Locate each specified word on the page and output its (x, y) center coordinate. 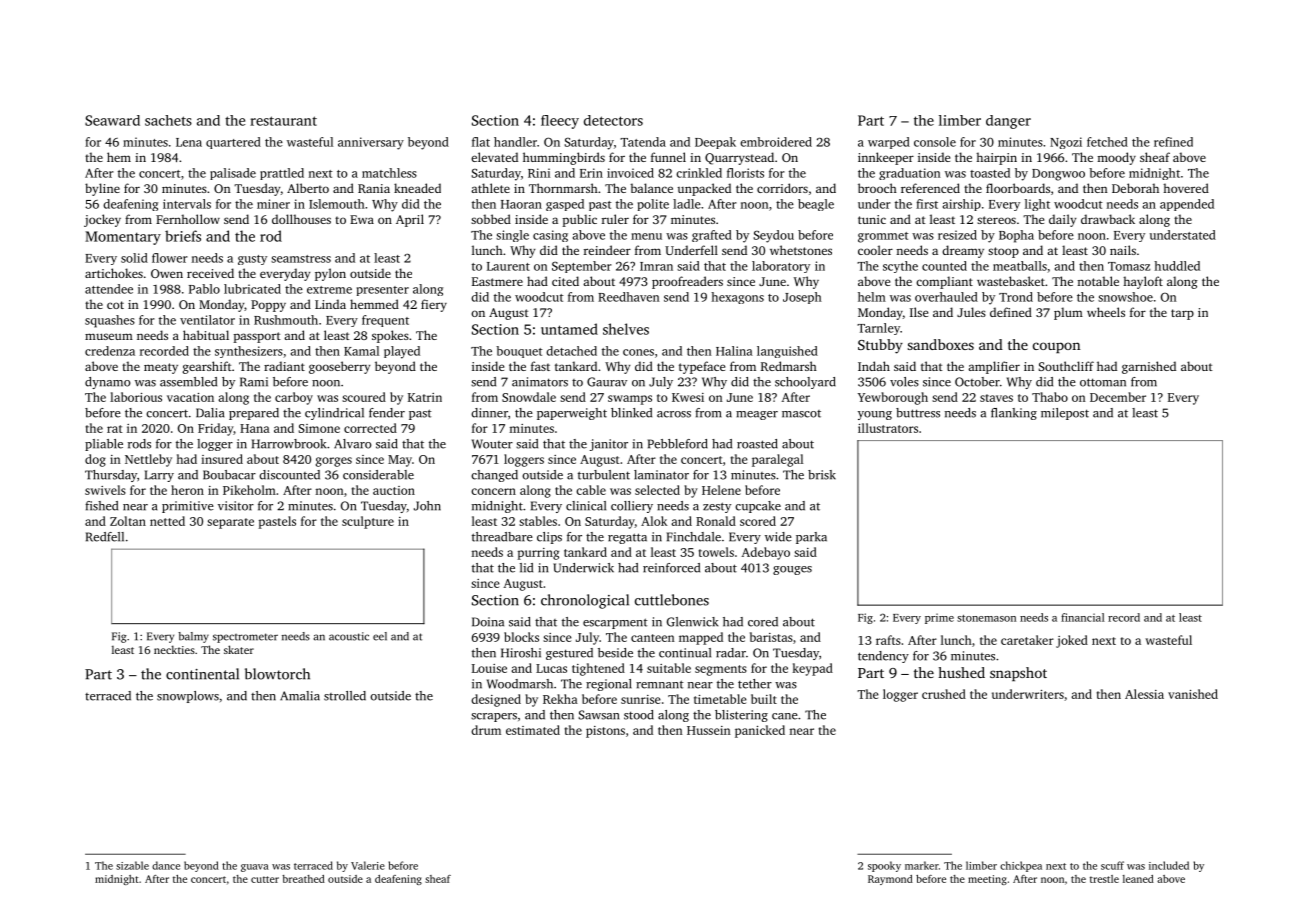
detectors (613, 120)
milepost (1065, 414)
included (1169, 865)
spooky (884, 866)
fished (101, 506)
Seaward (112, 120)
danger (1008, 122)
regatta (627, 538)
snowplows (188, 697)
